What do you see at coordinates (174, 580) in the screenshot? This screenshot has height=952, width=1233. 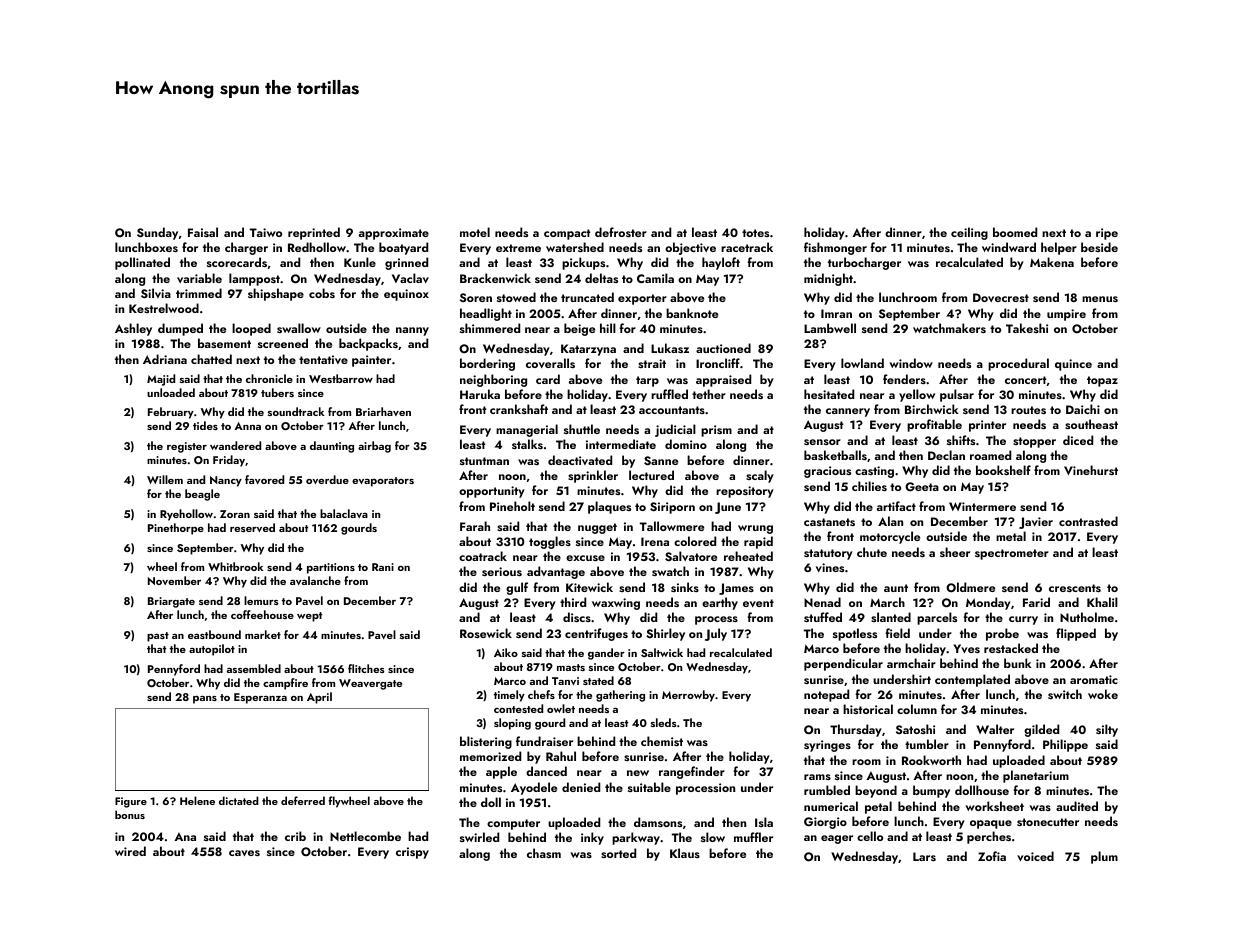 I see `November` at bounding box center [174, 580].
